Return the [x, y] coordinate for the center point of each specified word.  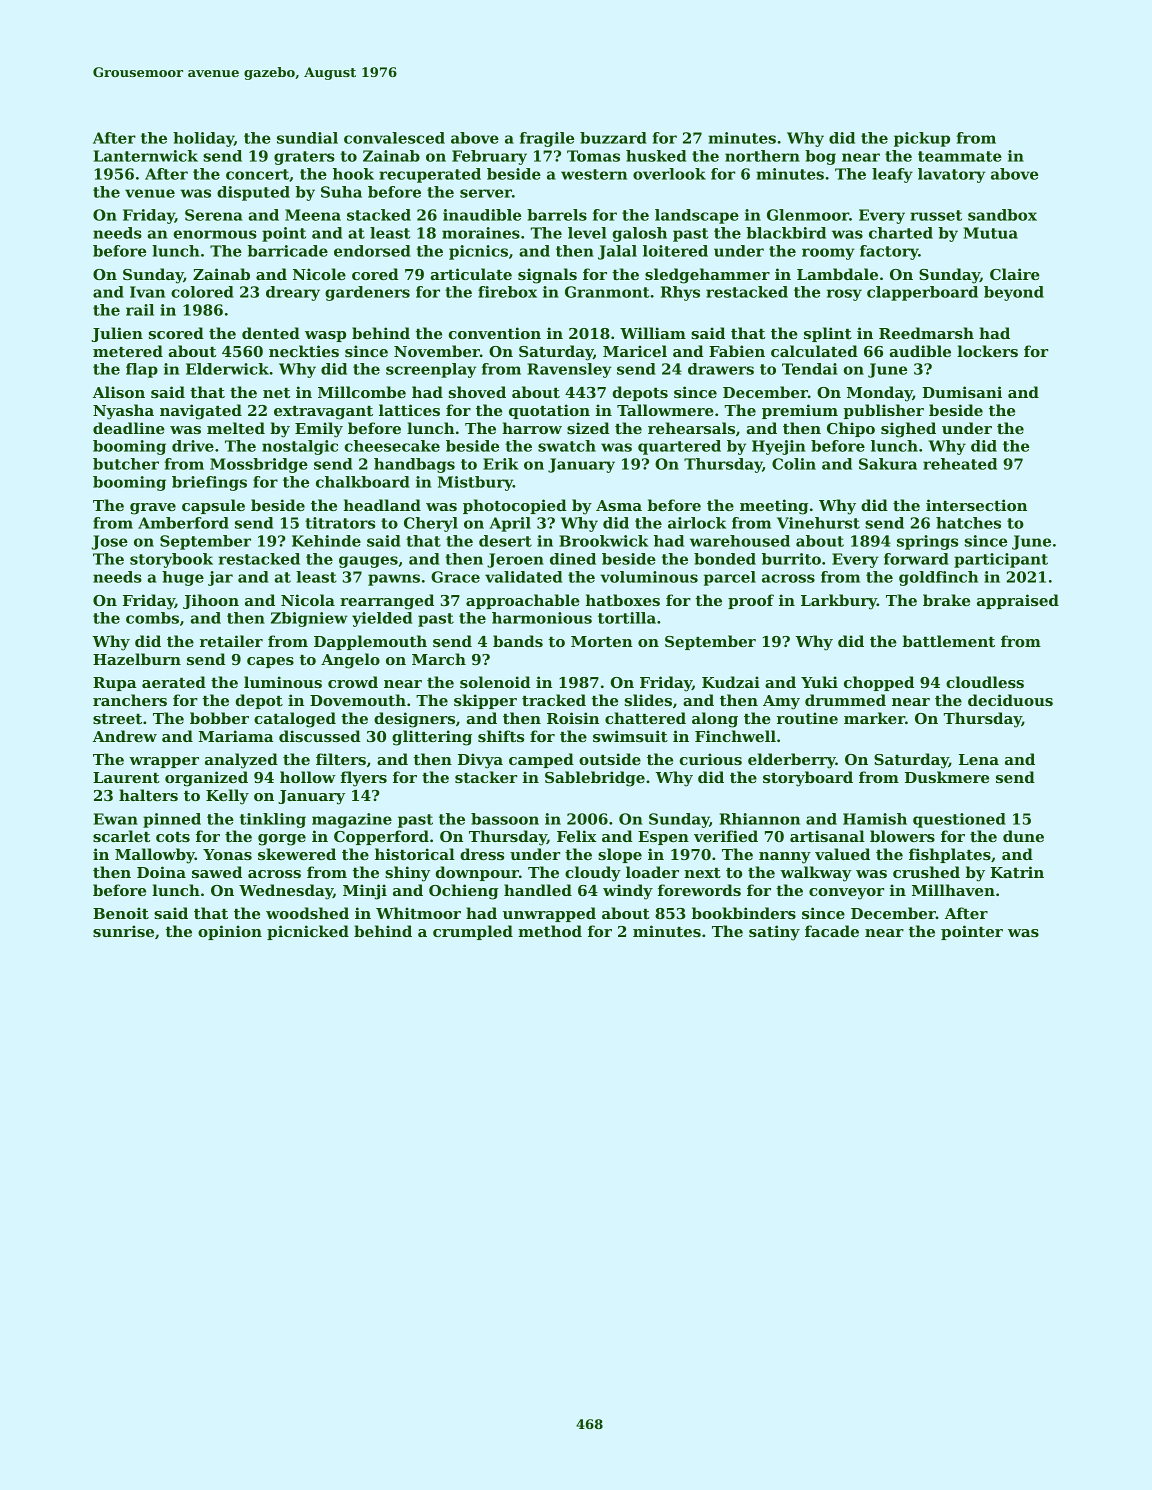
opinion [230, 932]
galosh [640, 234]
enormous [215, 234]
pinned [172, 820]
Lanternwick [146, 156]
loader [652, 872]
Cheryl [431, 524]
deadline [129, 428]
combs [152, 618]
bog [820, 157]
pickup [922, 139]
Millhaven [953, 890]
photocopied [515, 506]
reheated [960, 464]
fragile [547, 139]
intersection [976, 505]
